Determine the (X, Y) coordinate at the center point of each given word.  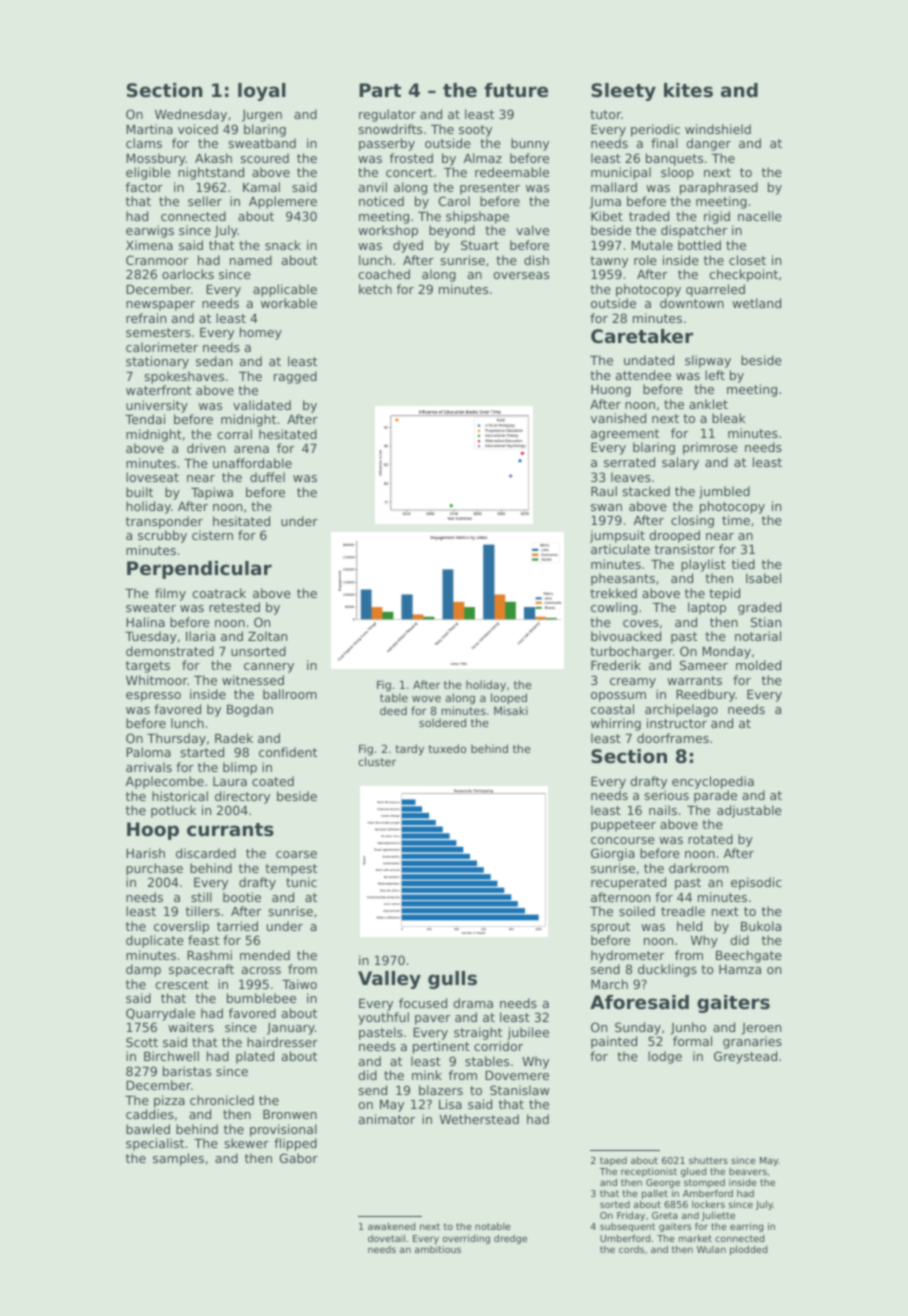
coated (273, 781)
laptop (707, 608)
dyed (408, 246)
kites (688, 90)
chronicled (222, 1100)
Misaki (511, 710)
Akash (213, 158)
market (695, 1238)
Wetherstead (479, 1119)
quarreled (715, 290)
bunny (530, 144)
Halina (145, 622)
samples (178, 1159)
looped (509, 699)
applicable (285, 290)
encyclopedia (713, 782)
